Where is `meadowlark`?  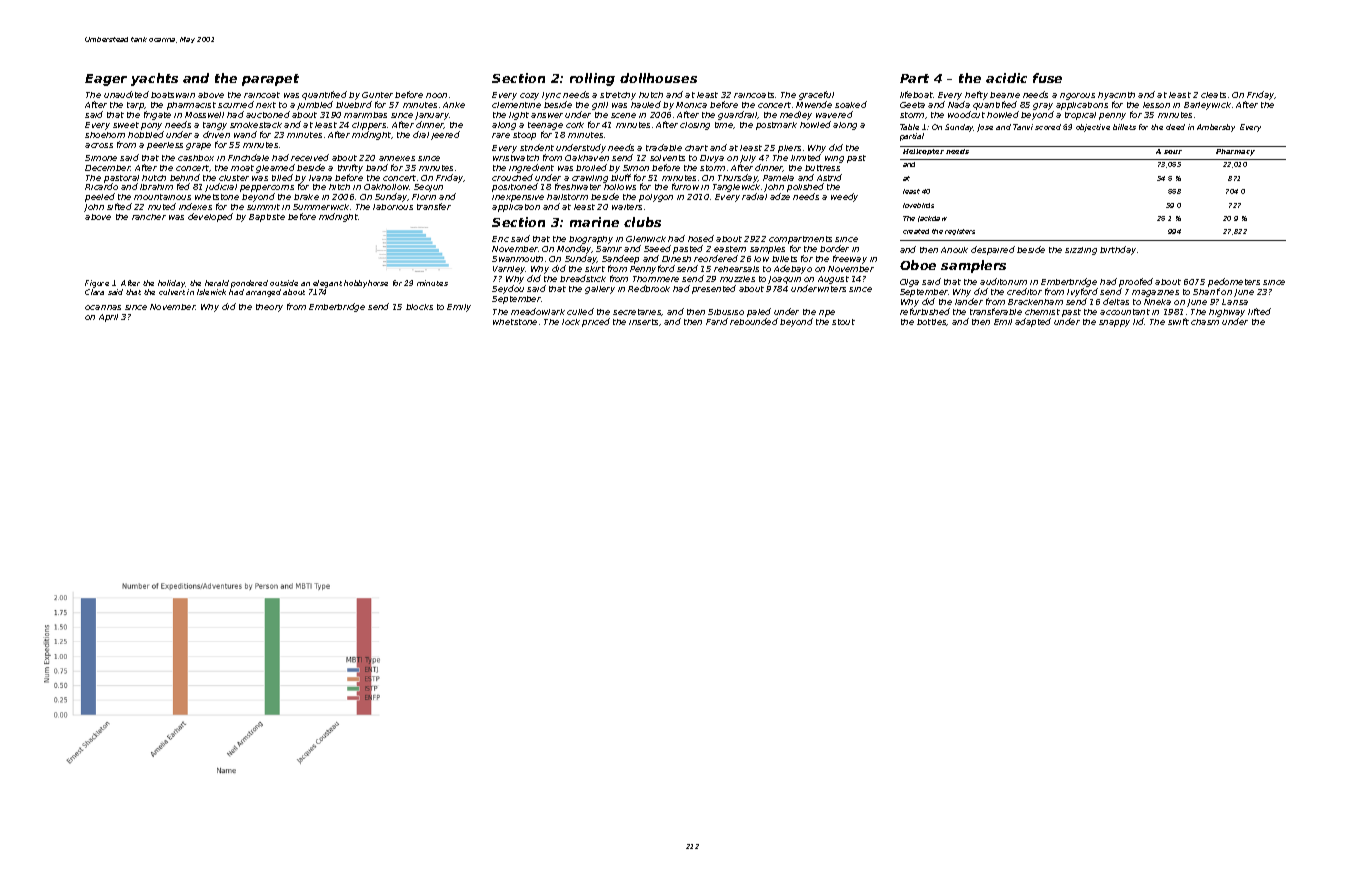 meadowlark is located at coordinates (538, 311).
